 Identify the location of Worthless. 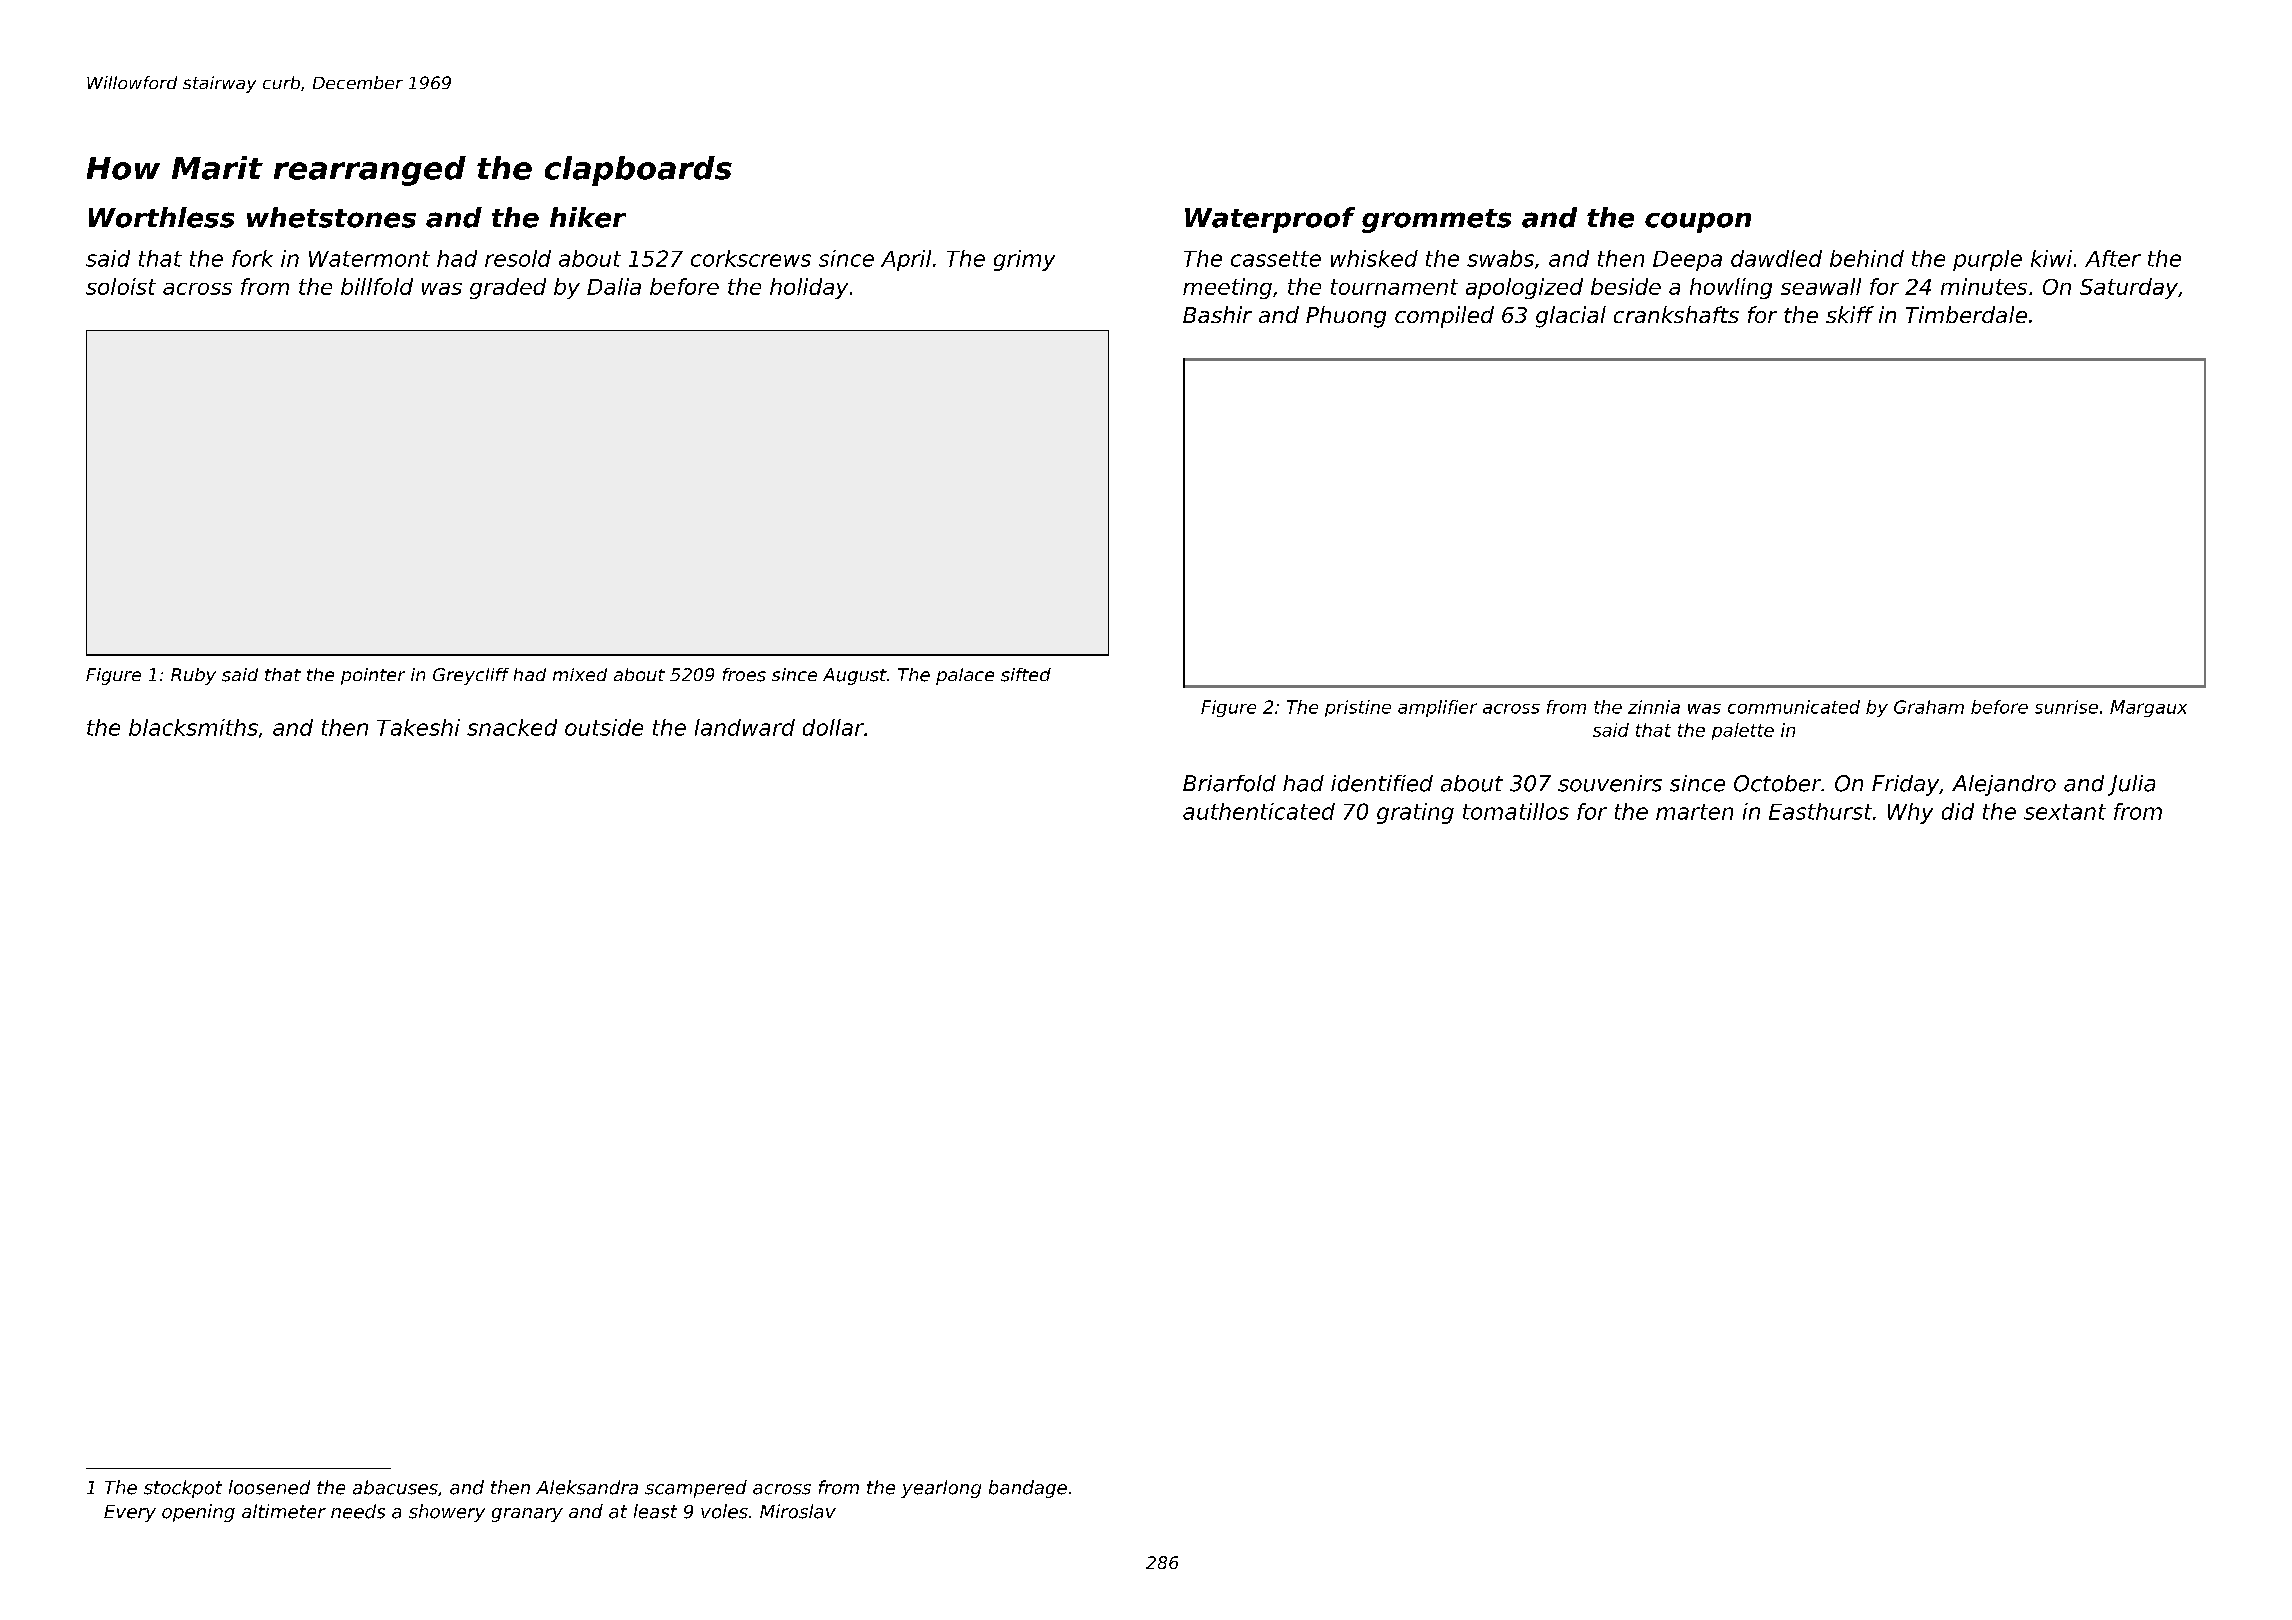
(161, 217).
